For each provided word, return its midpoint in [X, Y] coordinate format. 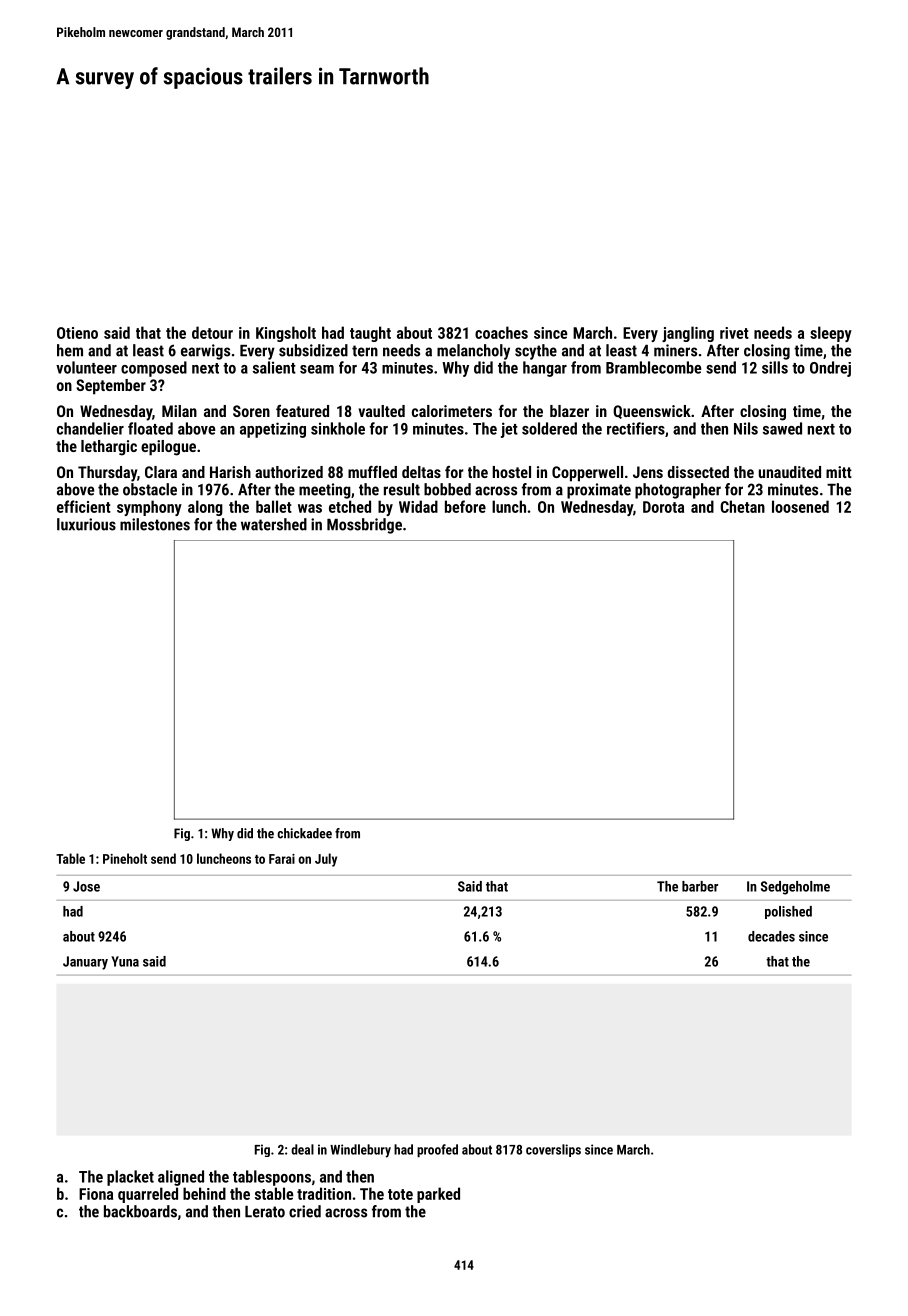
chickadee [304, 833]
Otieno [77, 333]
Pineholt [125, 858]
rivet [734, 333]
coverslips [553, 1150]
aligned [181, 1178]
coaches [501, 332]
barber [700, 886]
